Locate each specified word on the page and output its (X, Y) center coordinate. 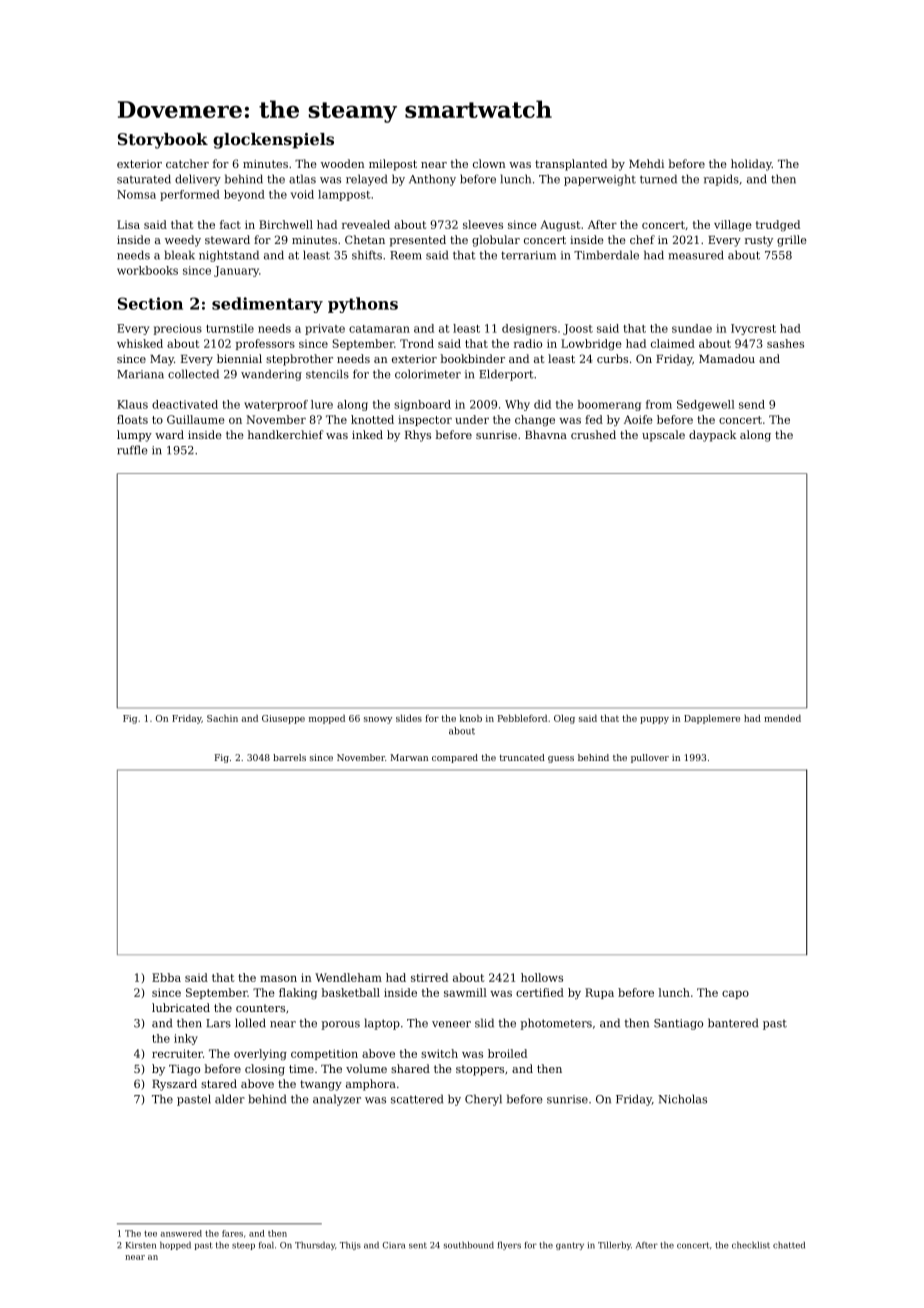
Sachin (222, 718)
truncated (522, 757)
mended (782, 718)
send (752, 404)
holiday (751, 165)
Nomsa (136, 194)
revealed (366, 224)
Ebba (166, 977)
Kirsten (141, 1245)
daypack (712, 436)
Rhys (418, 436)
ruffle (132, 450)
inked (367, 434)
